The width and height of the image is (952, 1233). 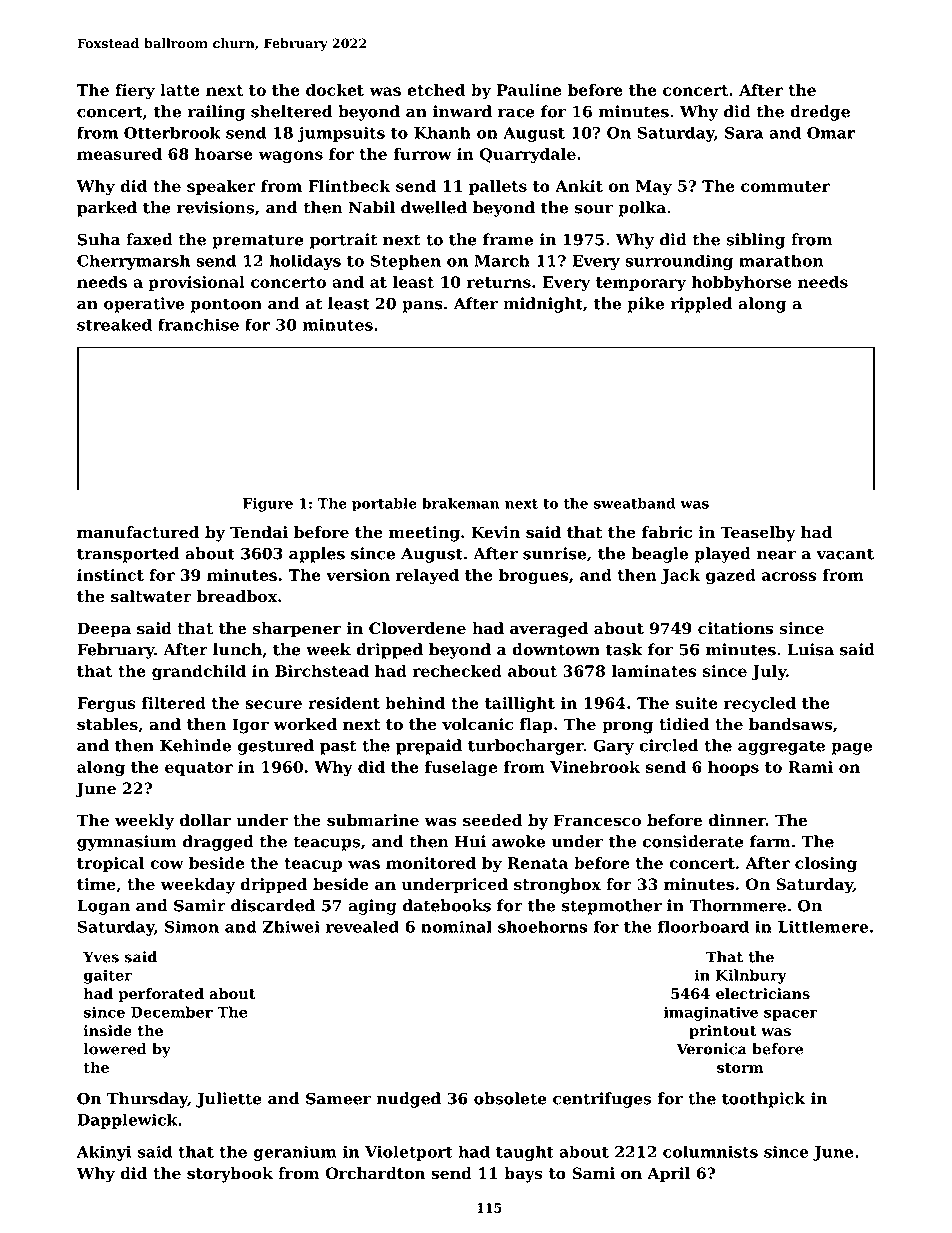 I want to click on etched, so click(x=436, y=90).
